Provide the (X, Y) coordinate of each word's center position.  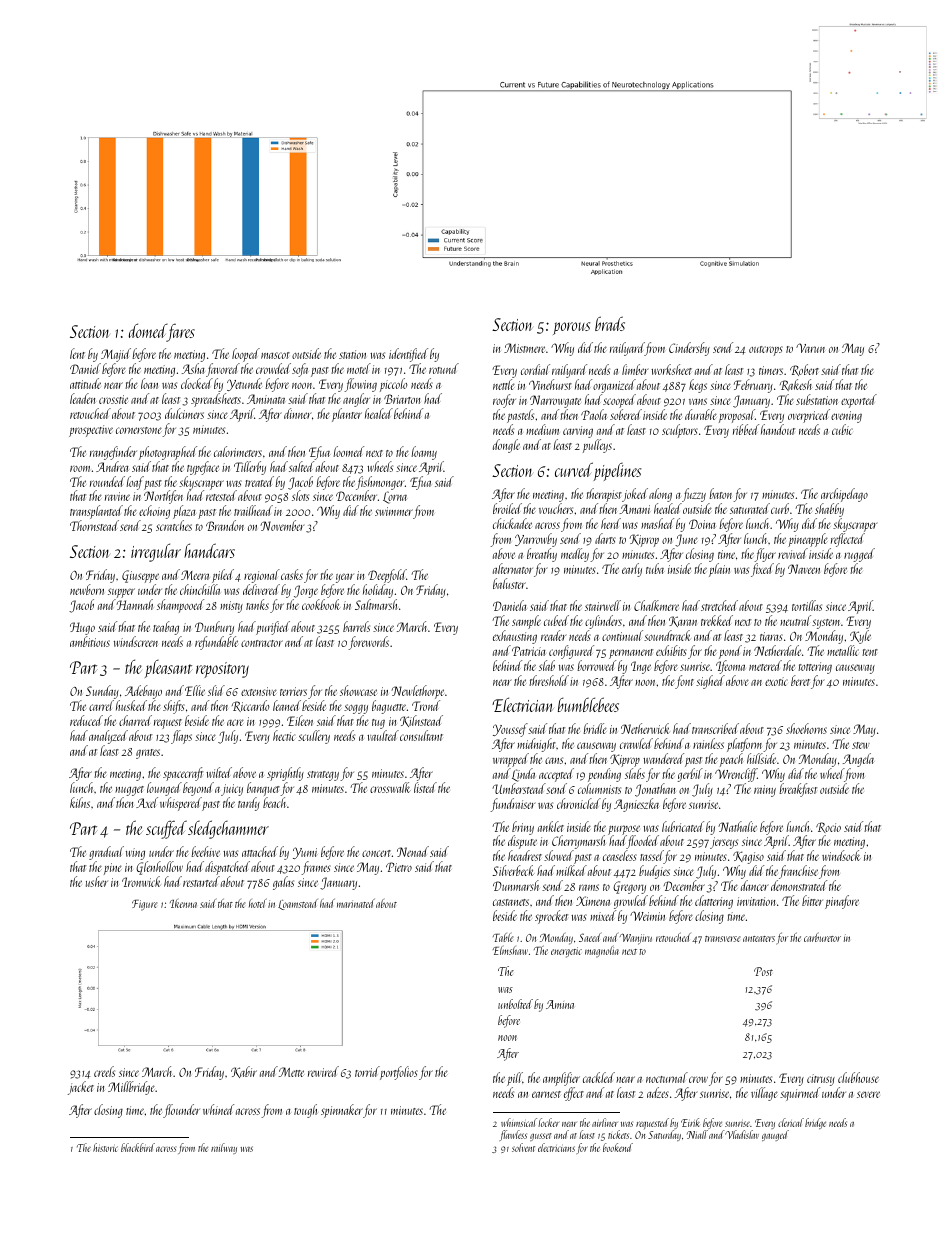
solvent (523, 1147)
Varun (810, 348)
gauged (775, 1135)
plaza (184, 513)
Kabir (244, 1072)
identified (408, 355)
